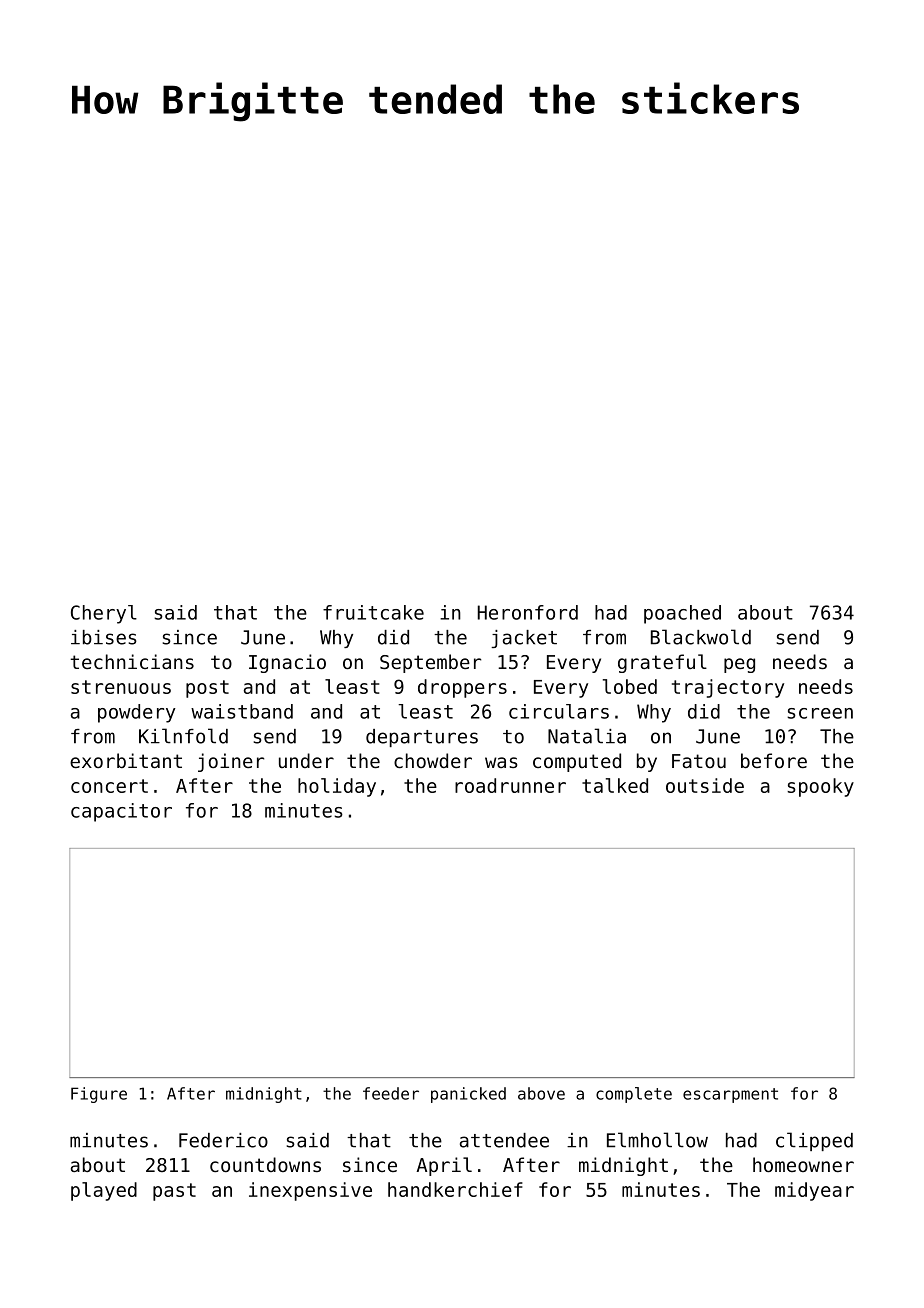 The width and height of the document is (924, 1308). What do you see at coordinates (430, 663) in the document?
I see `September` at bounding box center [430, 663].
